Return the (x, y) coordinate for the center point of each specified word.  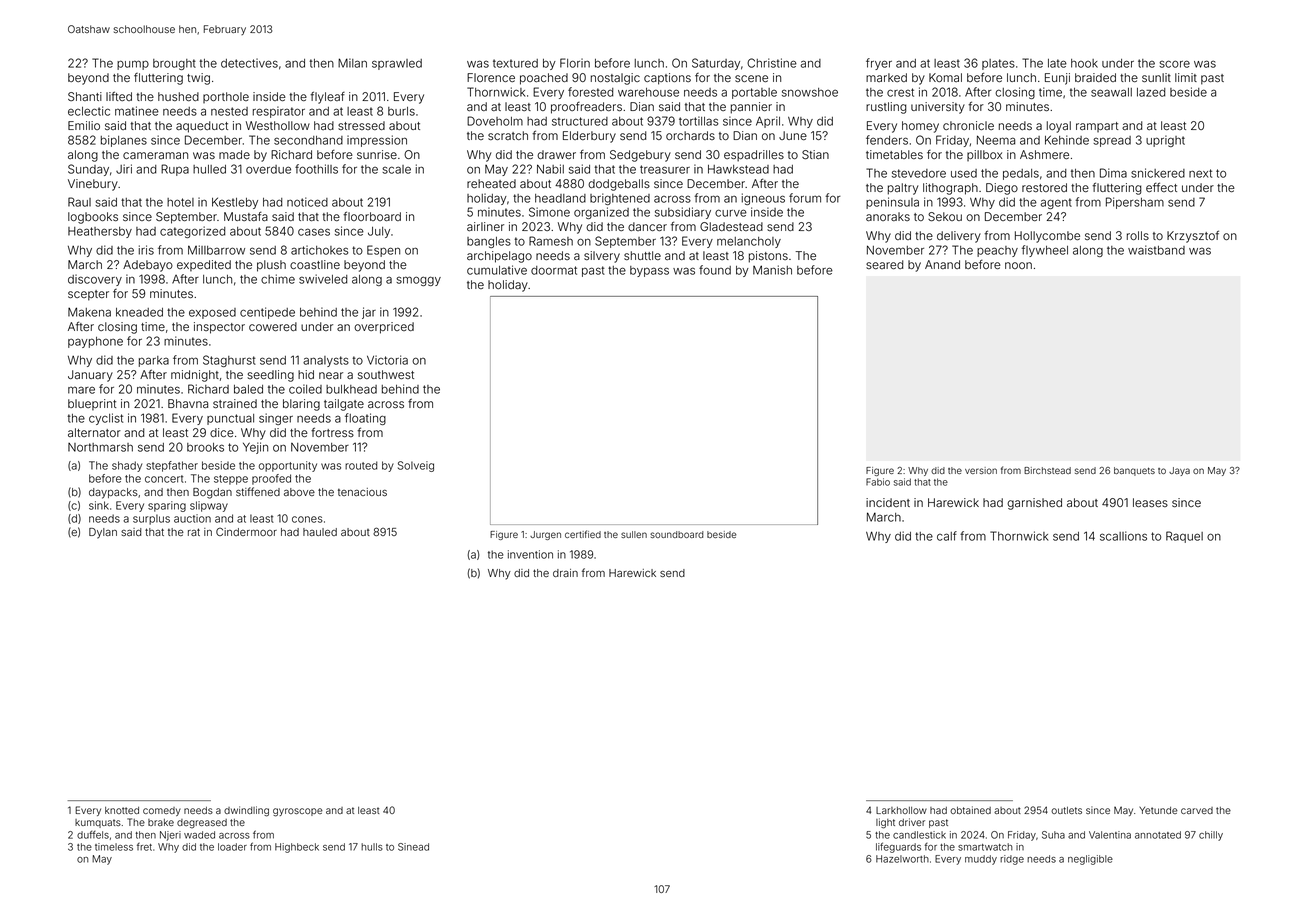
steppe (231, 480)
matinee (137, 111)
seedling (270, 376)
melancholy (749, 242)
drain (565, 573)
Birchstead (1047, 470)
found (715, 270)
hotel (180, 202)
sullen (634, 534)
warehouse (648, 92)
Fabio (878, 482)
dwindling (246, 811)
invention (530, 554)
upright (1165, 141)
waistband (1156, 250)
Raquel (1184, 537)
